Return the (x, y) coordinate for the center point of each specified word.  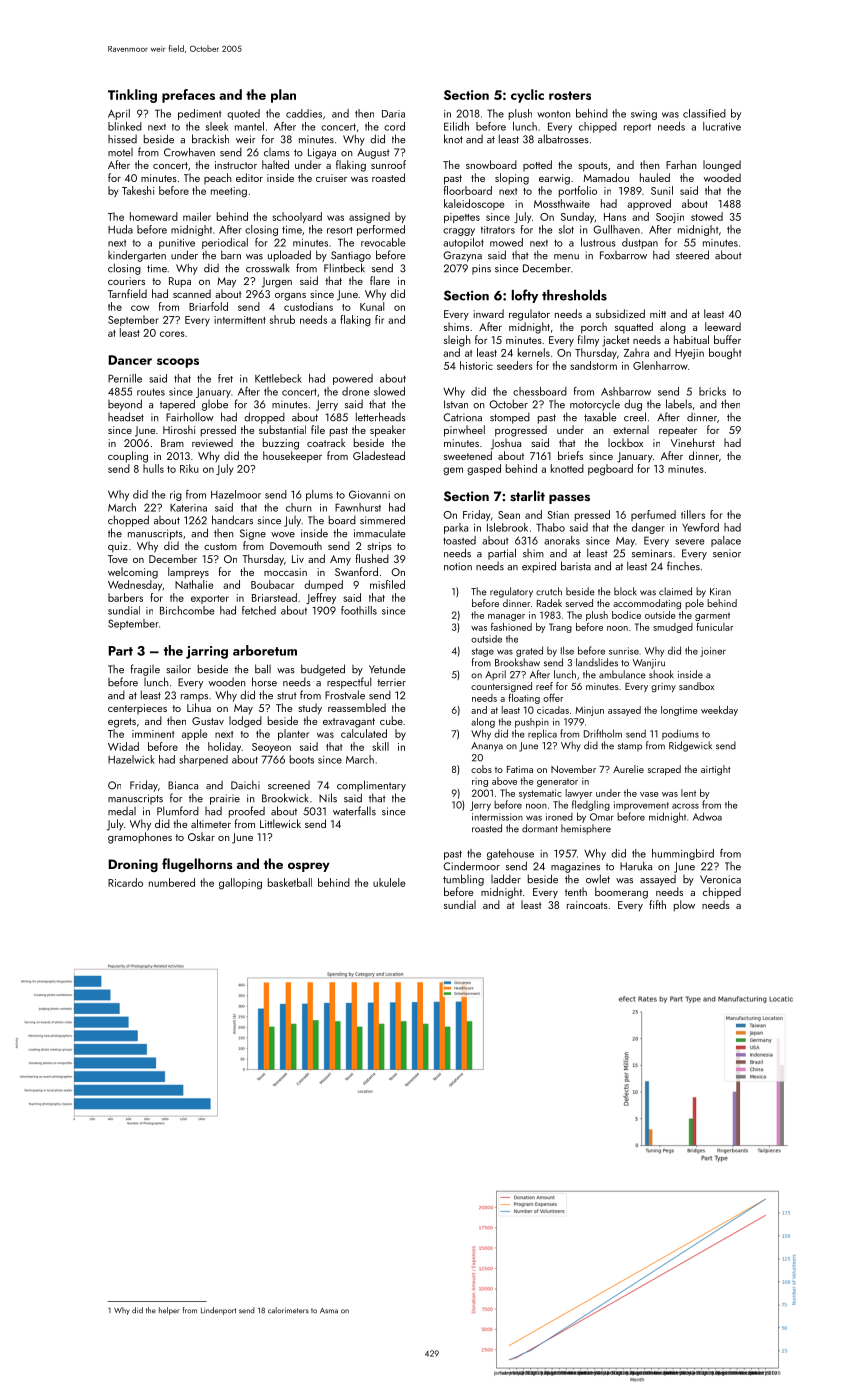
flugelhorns (197, 865)
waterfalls (354, 811)
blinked (125, 126)
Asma (329, 1311)
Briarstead (274, 597)
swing (644, 115)
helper (169, 1311)
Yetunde (387, 669)
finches (683, 566)
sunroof (388, 164)
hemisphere (586, 829)
